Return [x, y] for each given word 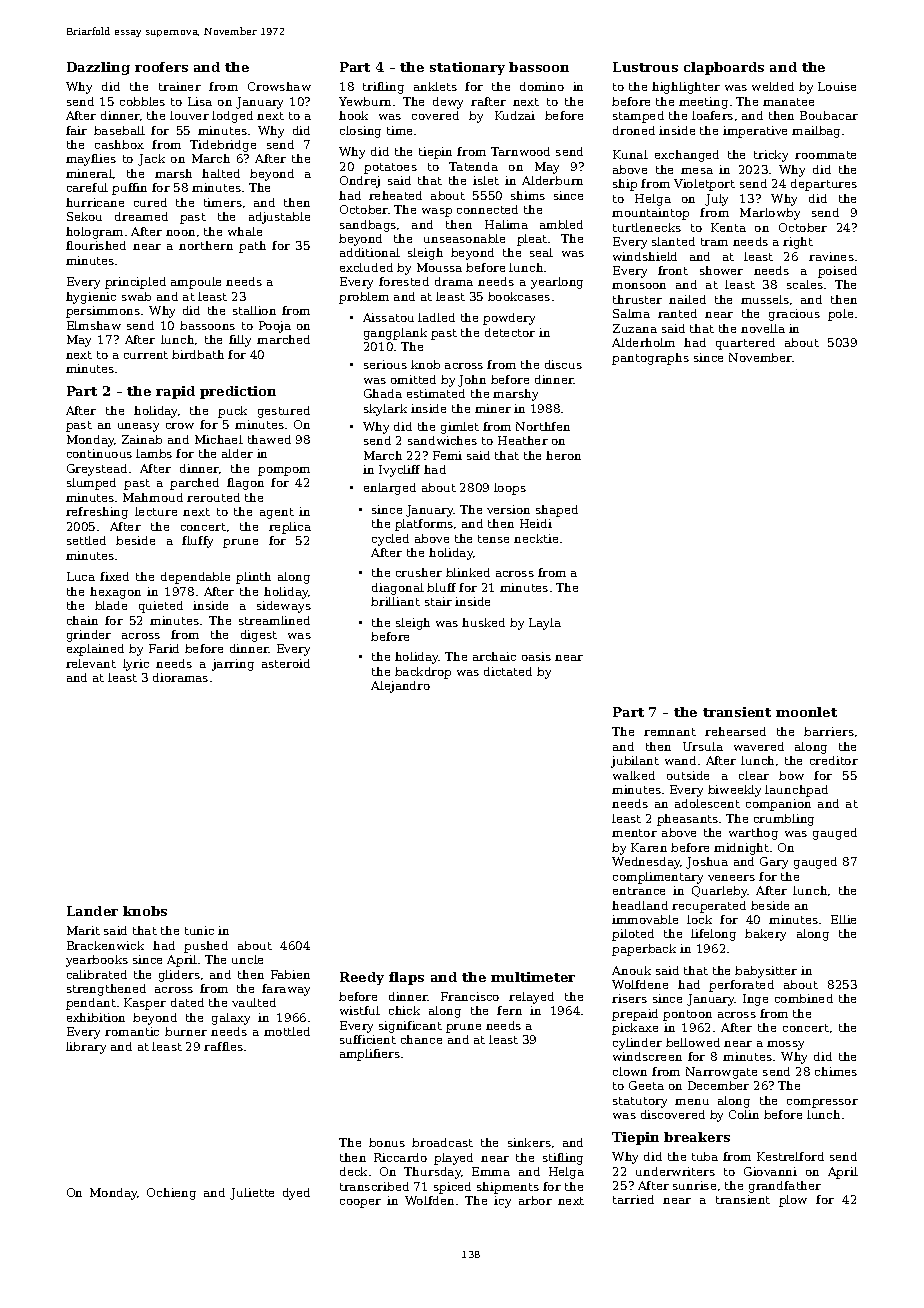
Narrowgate [721, 1073]
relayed [531, 998]
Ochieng [171, 1194]
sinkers [529, 1142]
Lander [92, 911]
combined [804, 998]
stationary [467, 68]
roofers [161, 67]
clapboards [724, 68]
